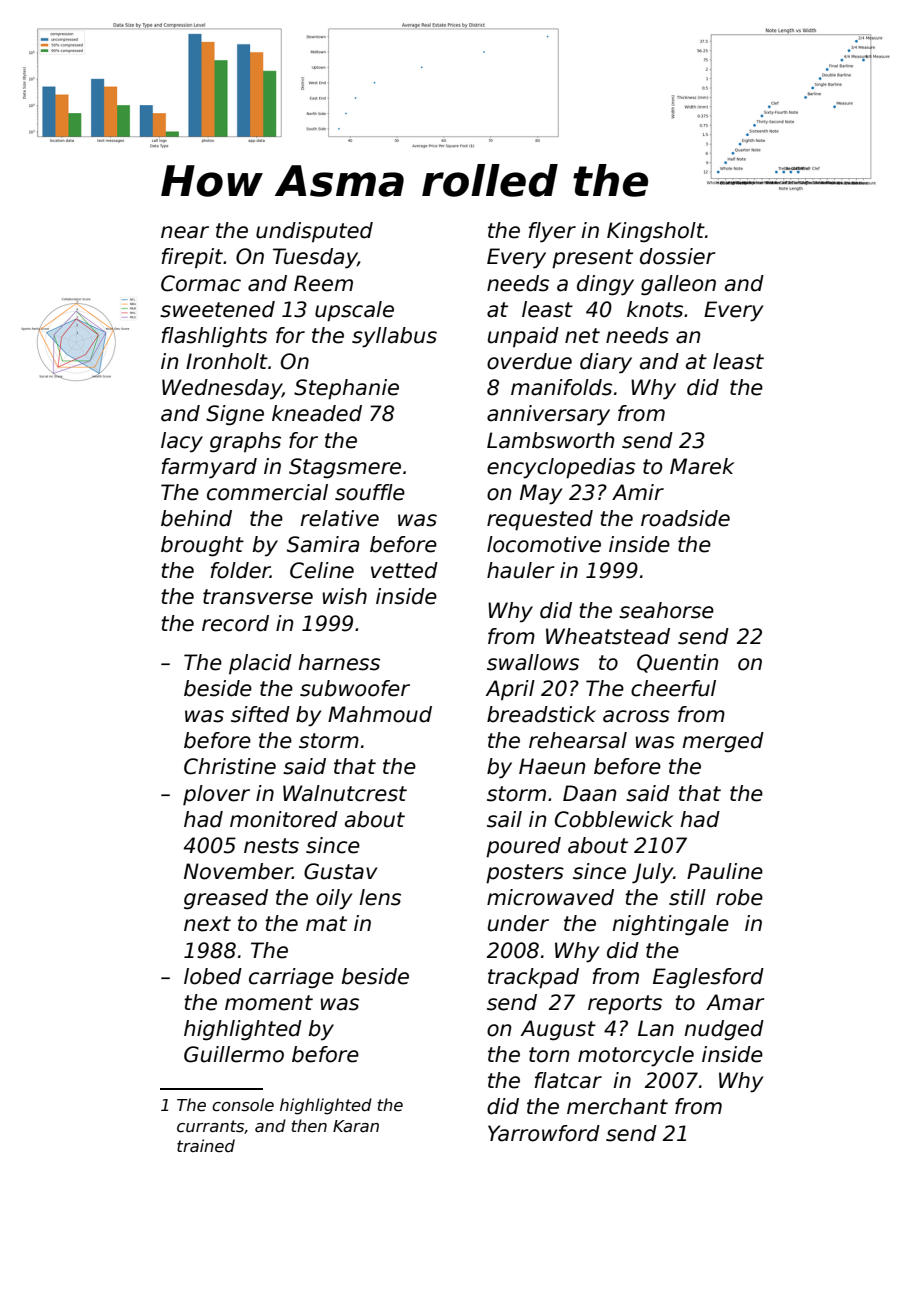 This screenshot has height=1311, width=924. Describe the element at coordinates (206, 1145) in the screenshot. I see `trained` at that location.
